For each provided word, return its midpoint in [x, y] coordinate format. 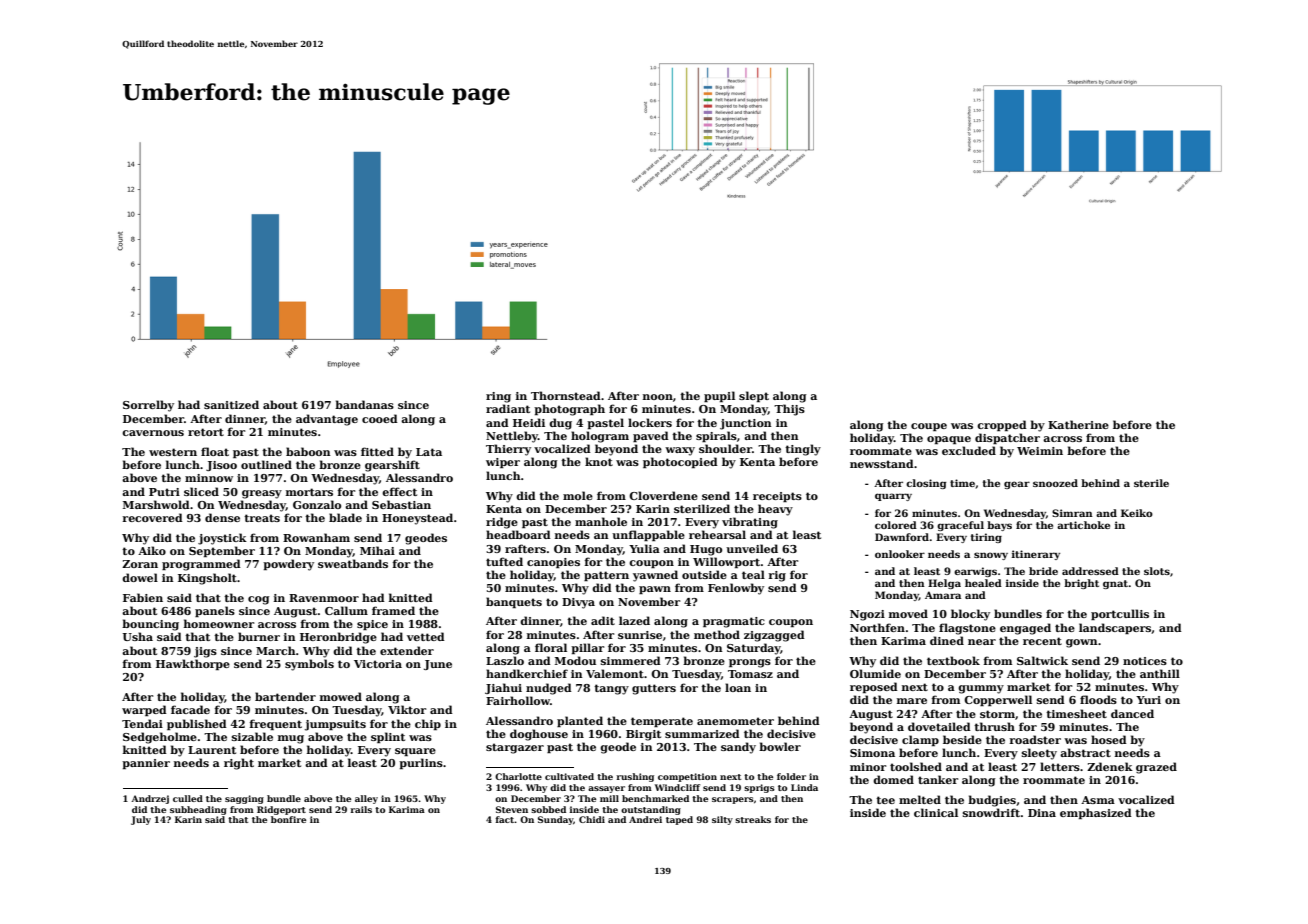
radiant [508, 408]
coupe [929, 427]
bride [1043, 571]
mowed [341, 696]
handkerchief [527, 673]
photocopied [680, 462]
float [215, 451]
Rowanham [316, 537]
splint [388, 737]
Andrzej [150, 799]
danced [1132, 713]
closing [926, 484]
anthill [1160, 673]
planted [580, 721]
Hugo [706, 550]
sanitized [231, 404]
